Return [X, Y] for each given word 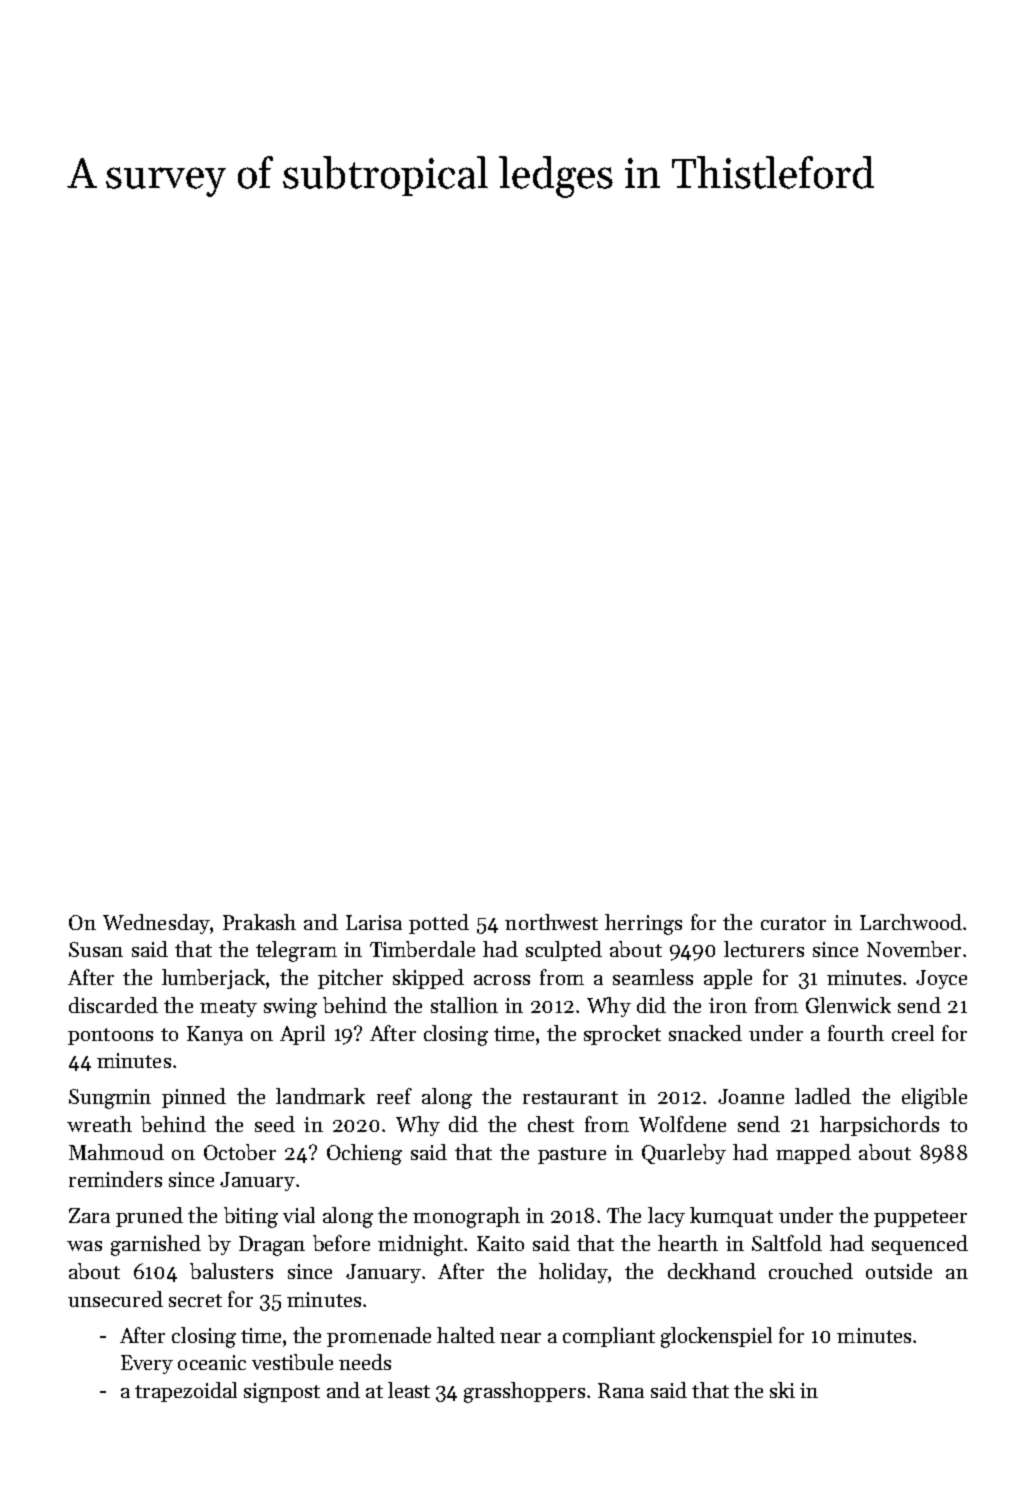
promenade [379, 1337]
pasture [572, 1155]
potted [439, 924]
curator [793, 923]
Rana [621, 1390]
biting [251, 1217]
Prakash [259, 922]
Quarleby [684, 1154]
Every [147, 1364]
